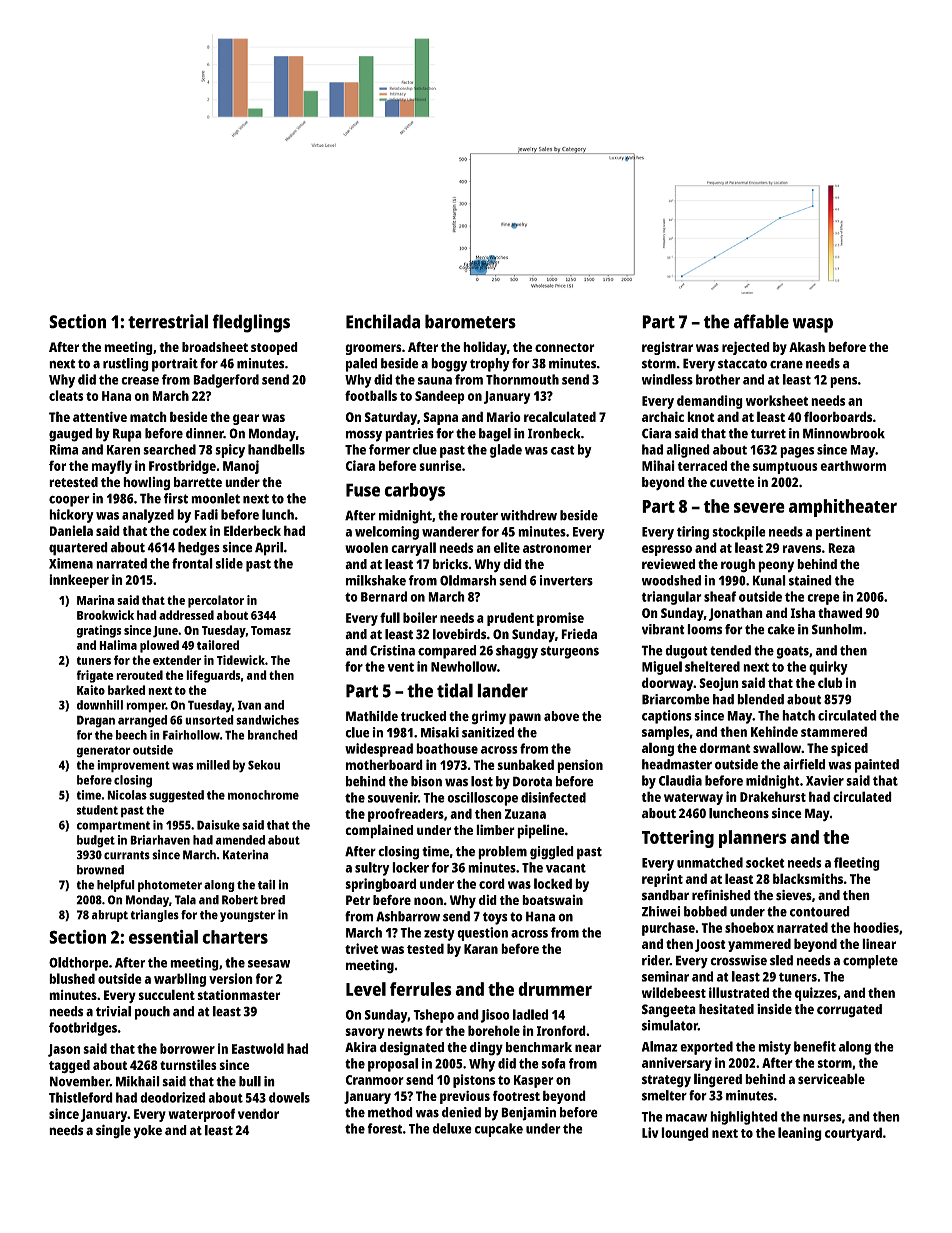  Describe the element at coordinates (372, 869) in the image. I see `sultry` at that location.
